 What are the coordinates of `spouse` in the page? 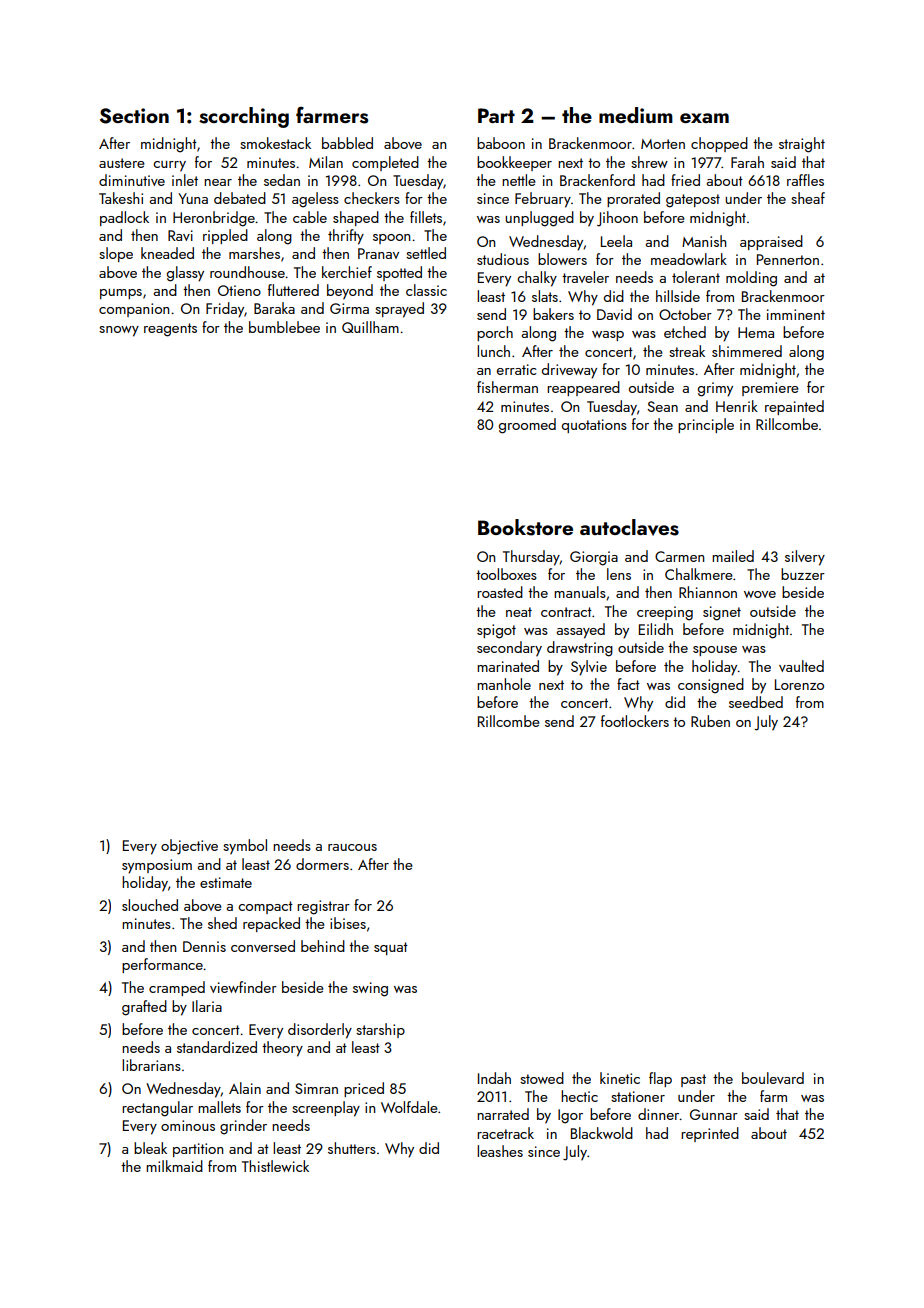 It's located at (715, 651).
